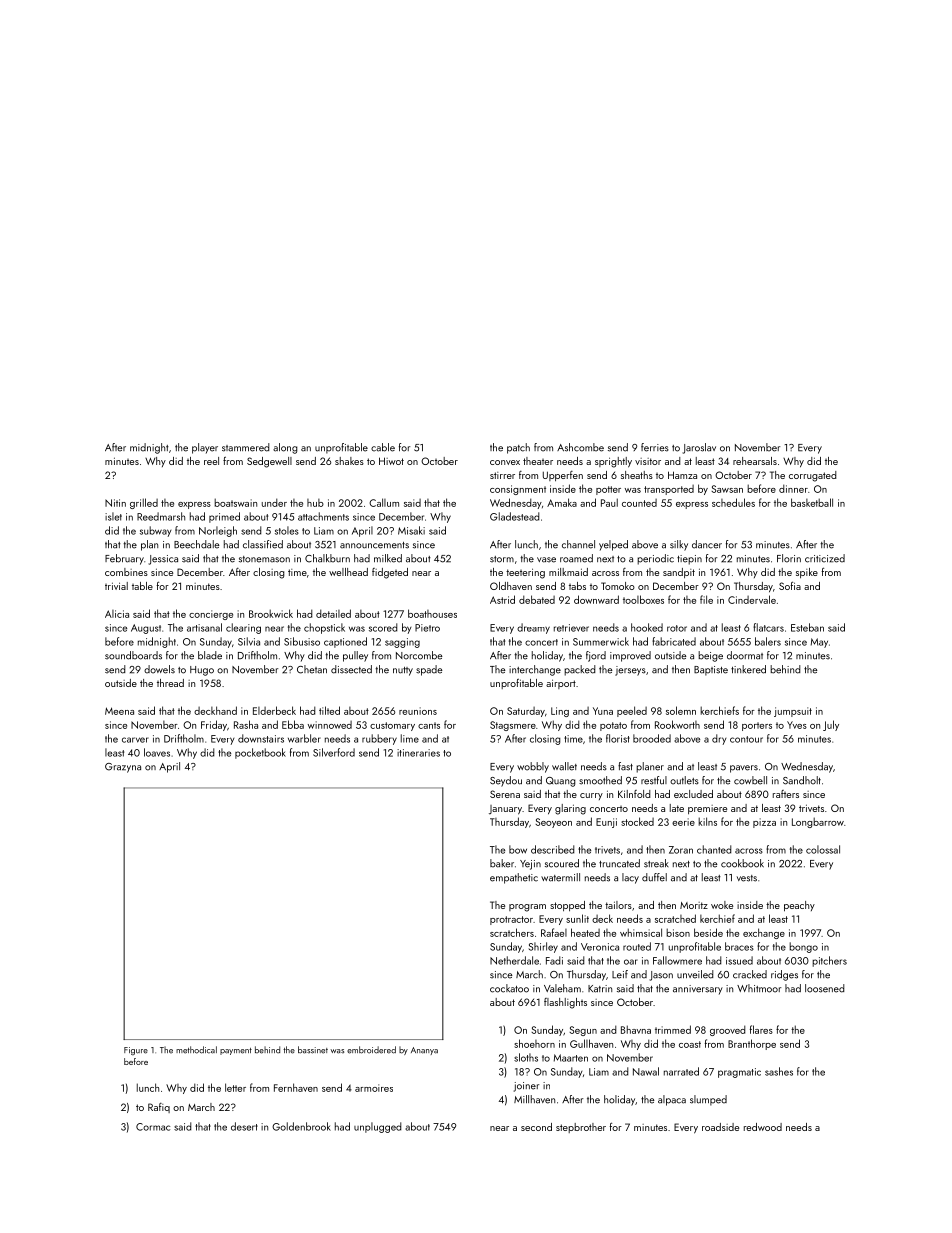 This screenshot has height=1233, width=952. Describe the element at coordinates (205, 448) in the screenshot. I see `player` at that location.
